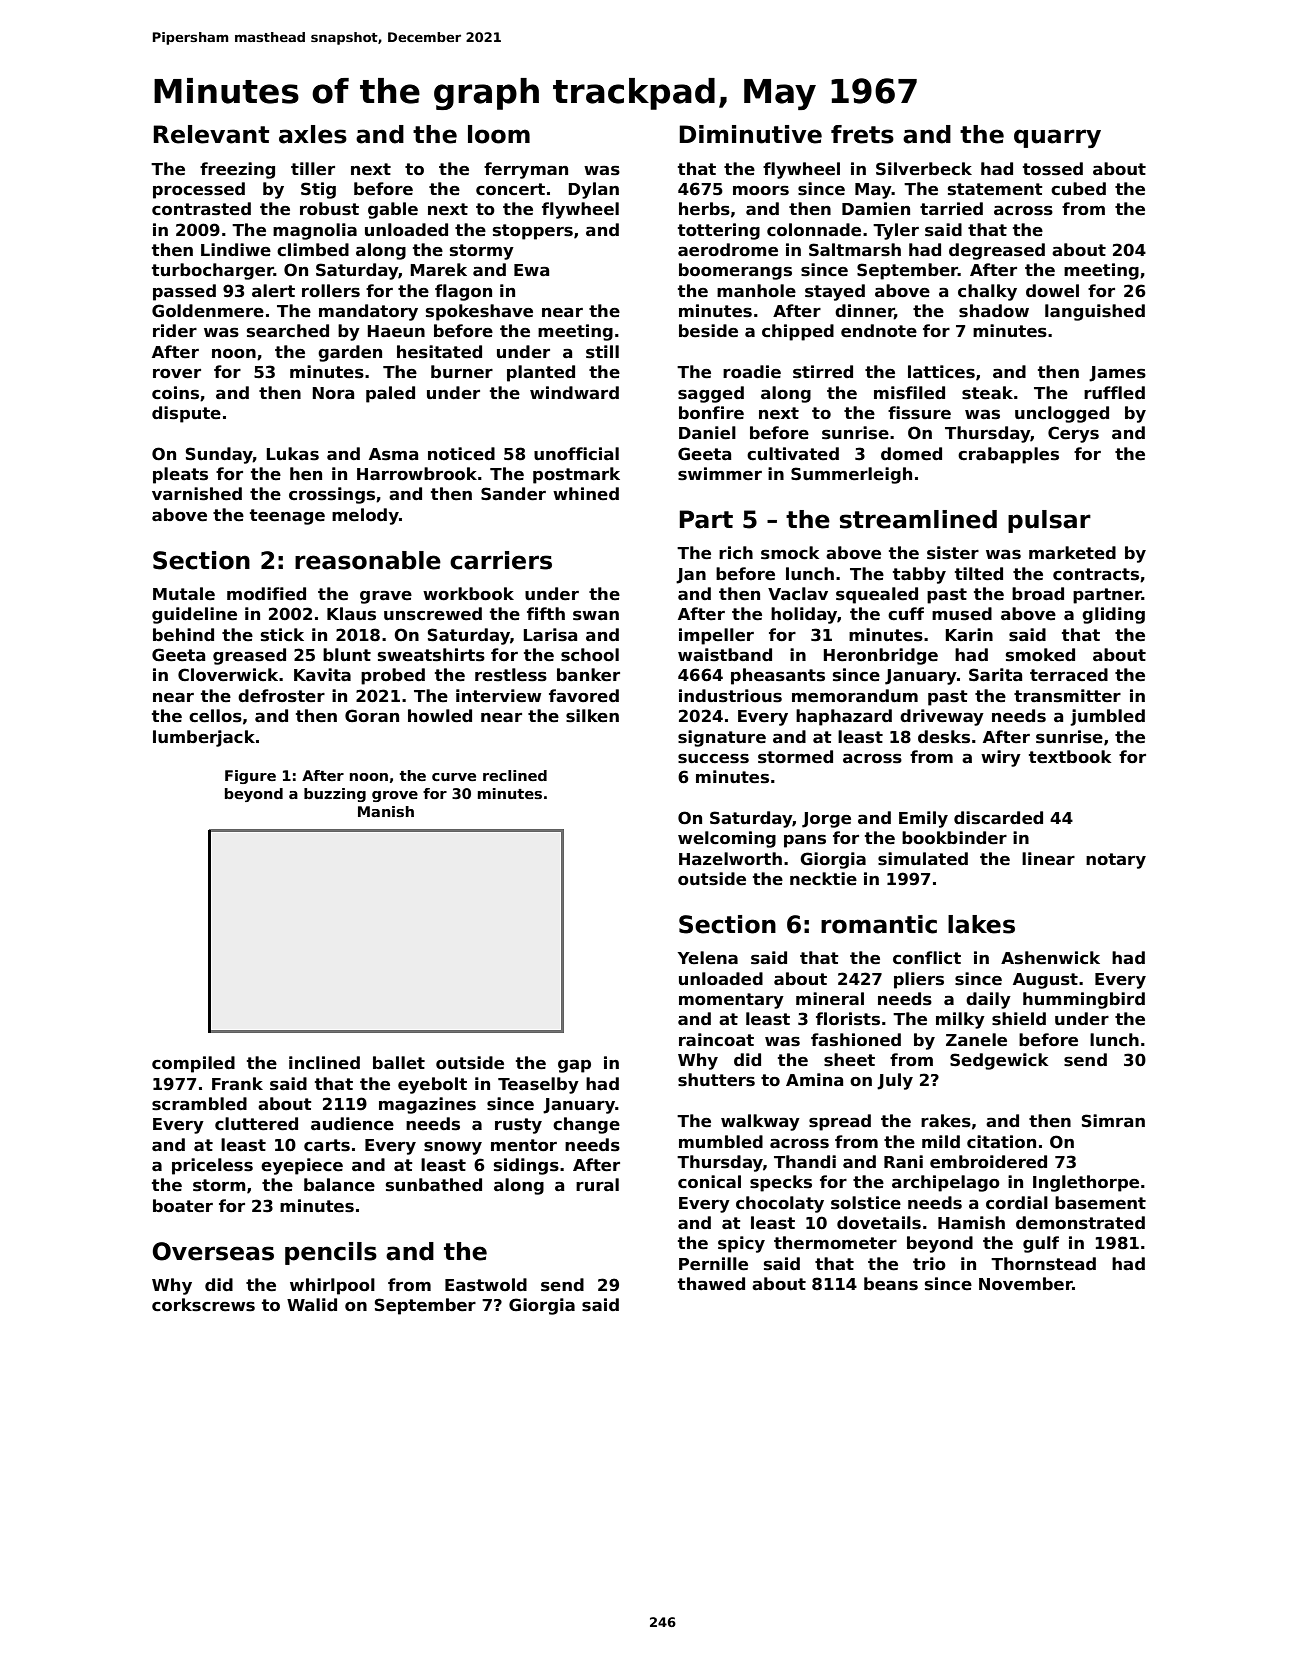 The height and width of the screenshot is (1679, 1298). I want to click on varnished, so click(197, 494).
